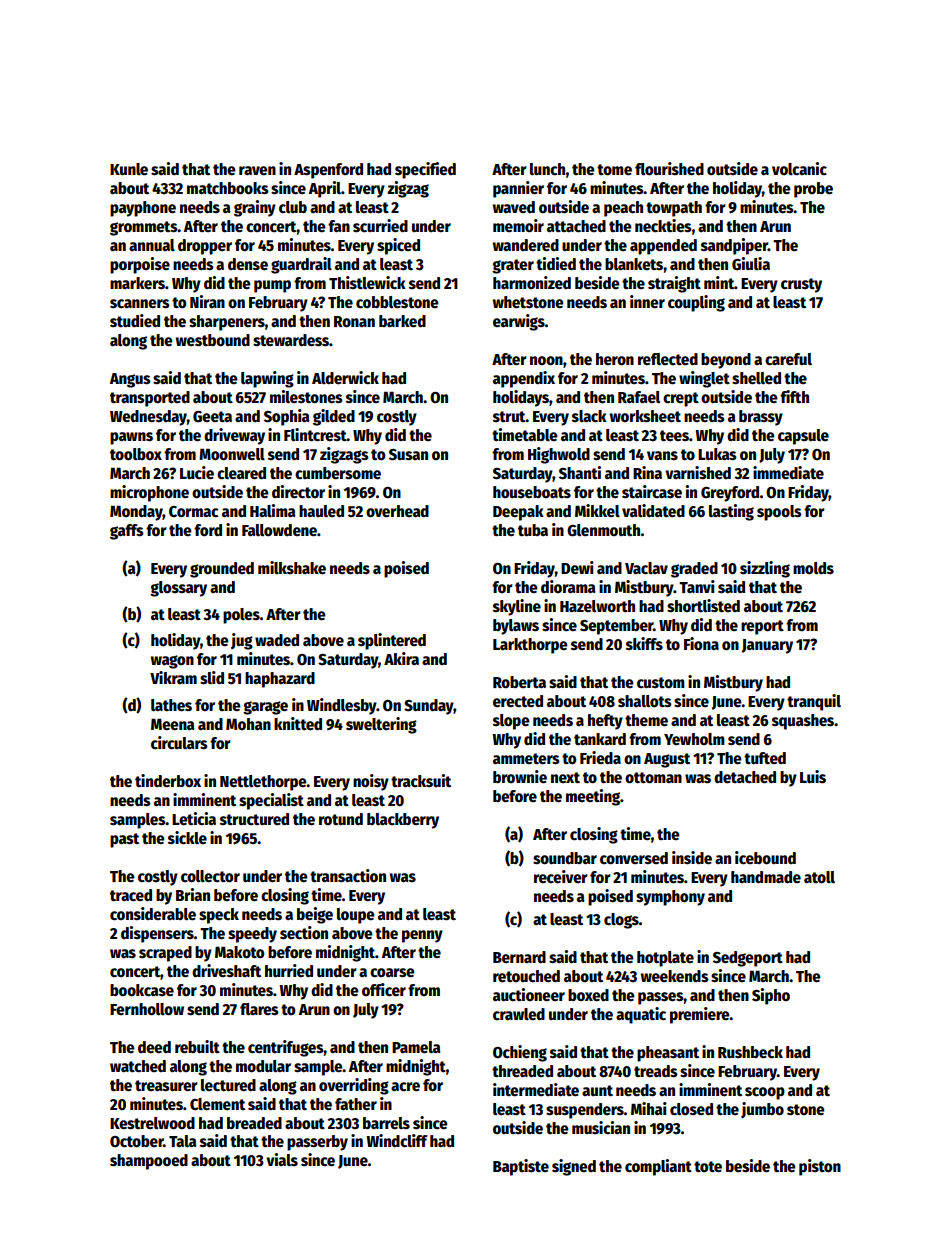  I want to click on director, so click(298, 492).
